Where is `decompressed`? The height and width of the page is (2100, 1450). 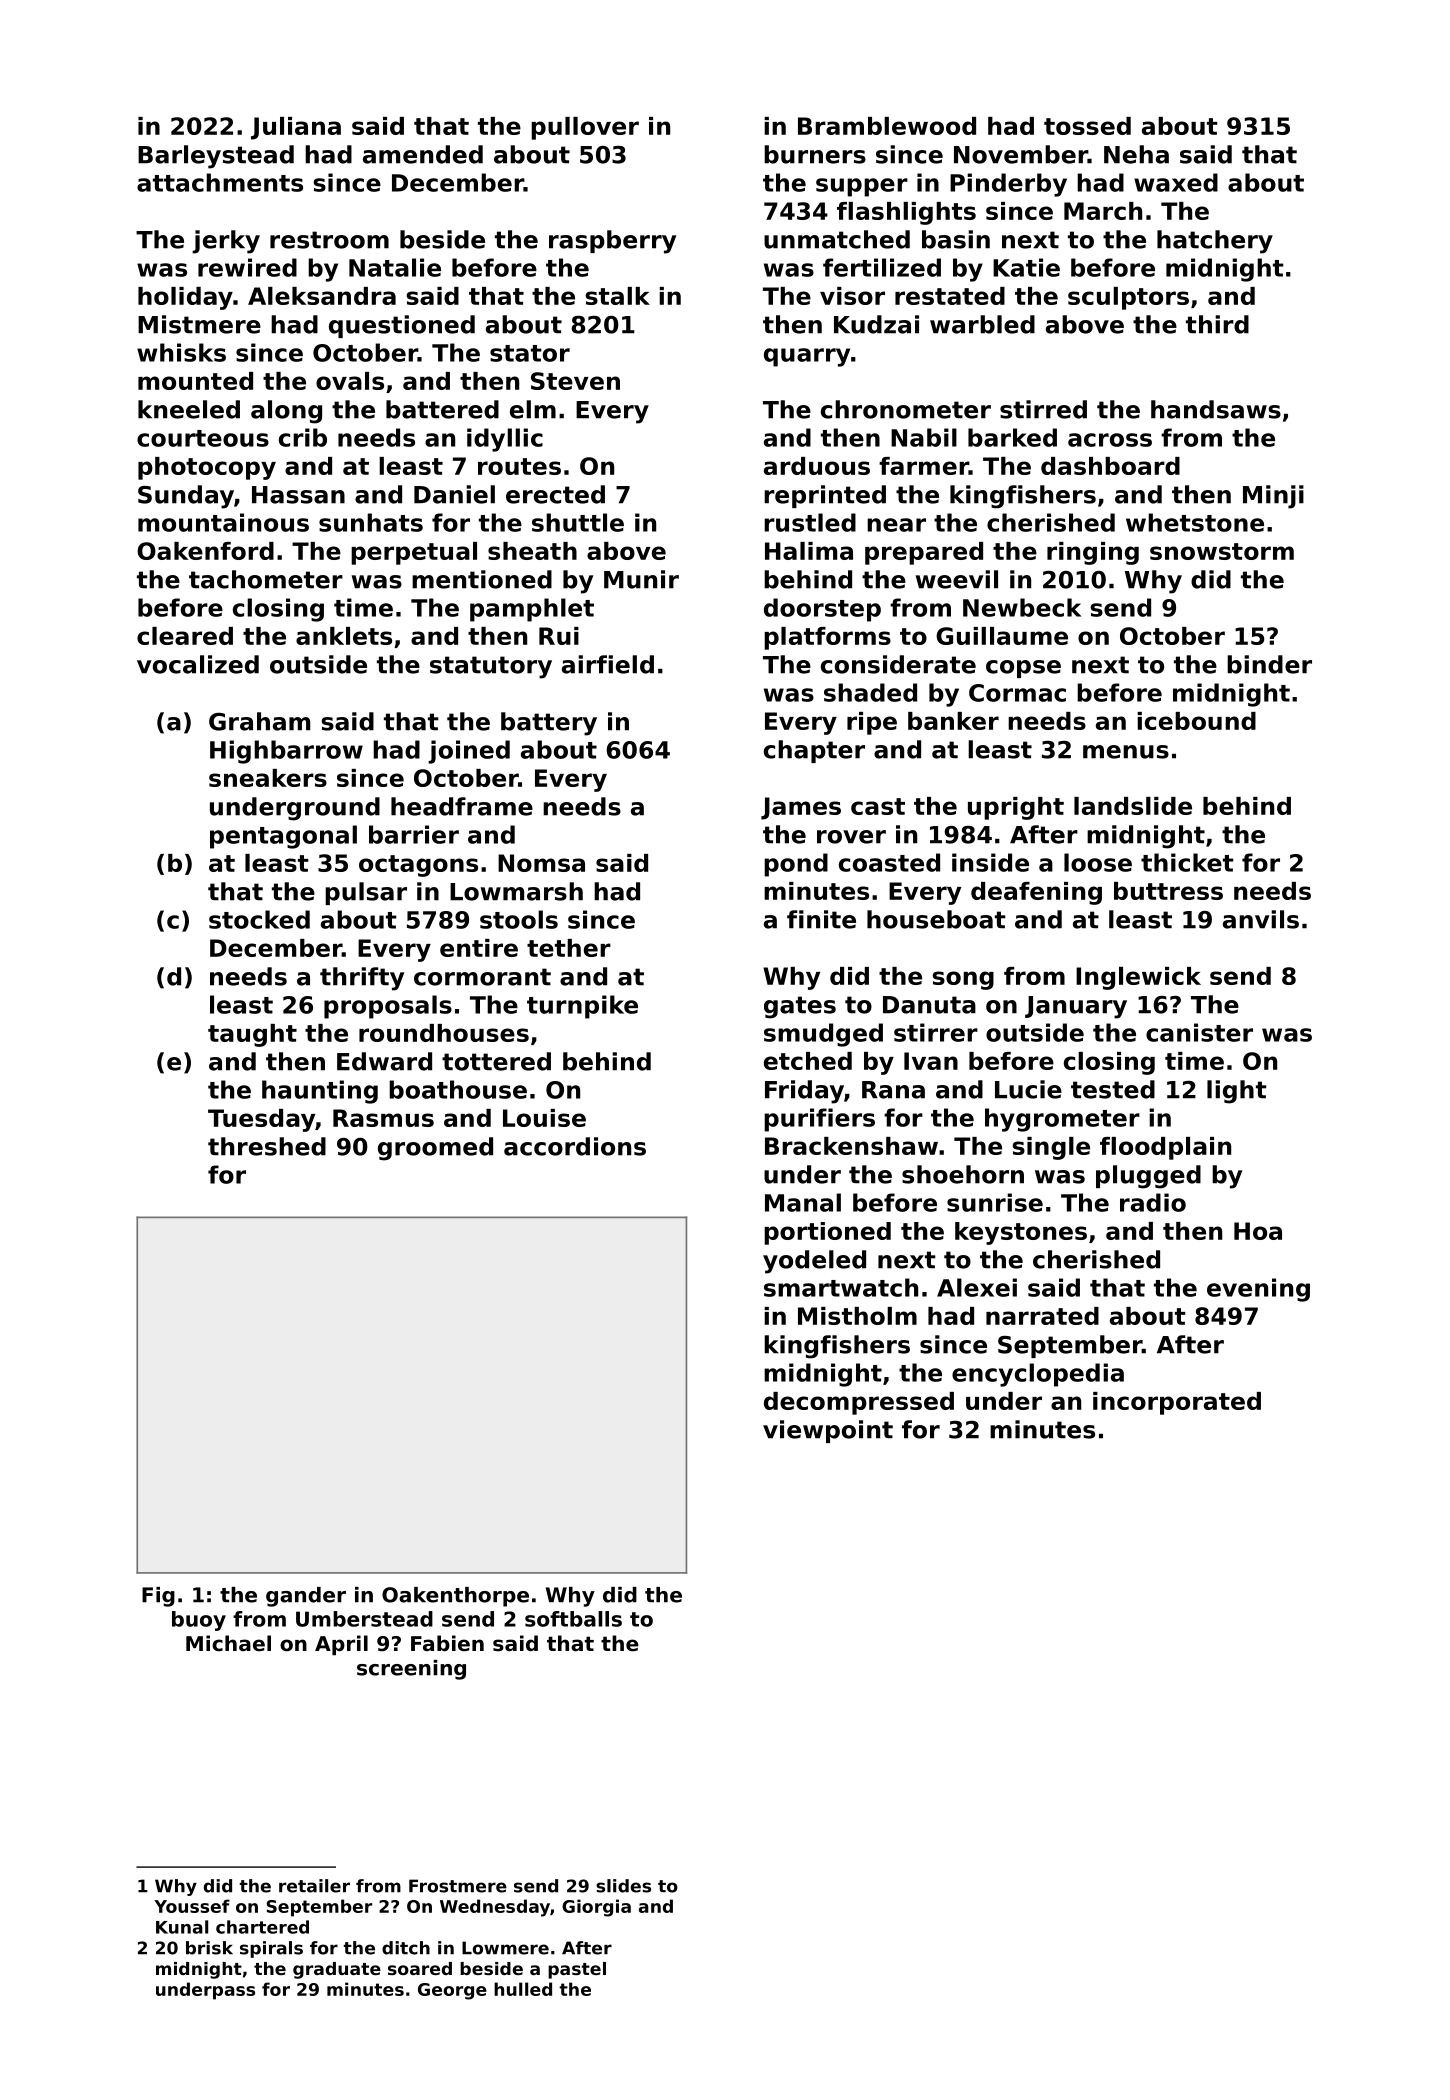 decompressed is located at coordinates (859, 1403).
